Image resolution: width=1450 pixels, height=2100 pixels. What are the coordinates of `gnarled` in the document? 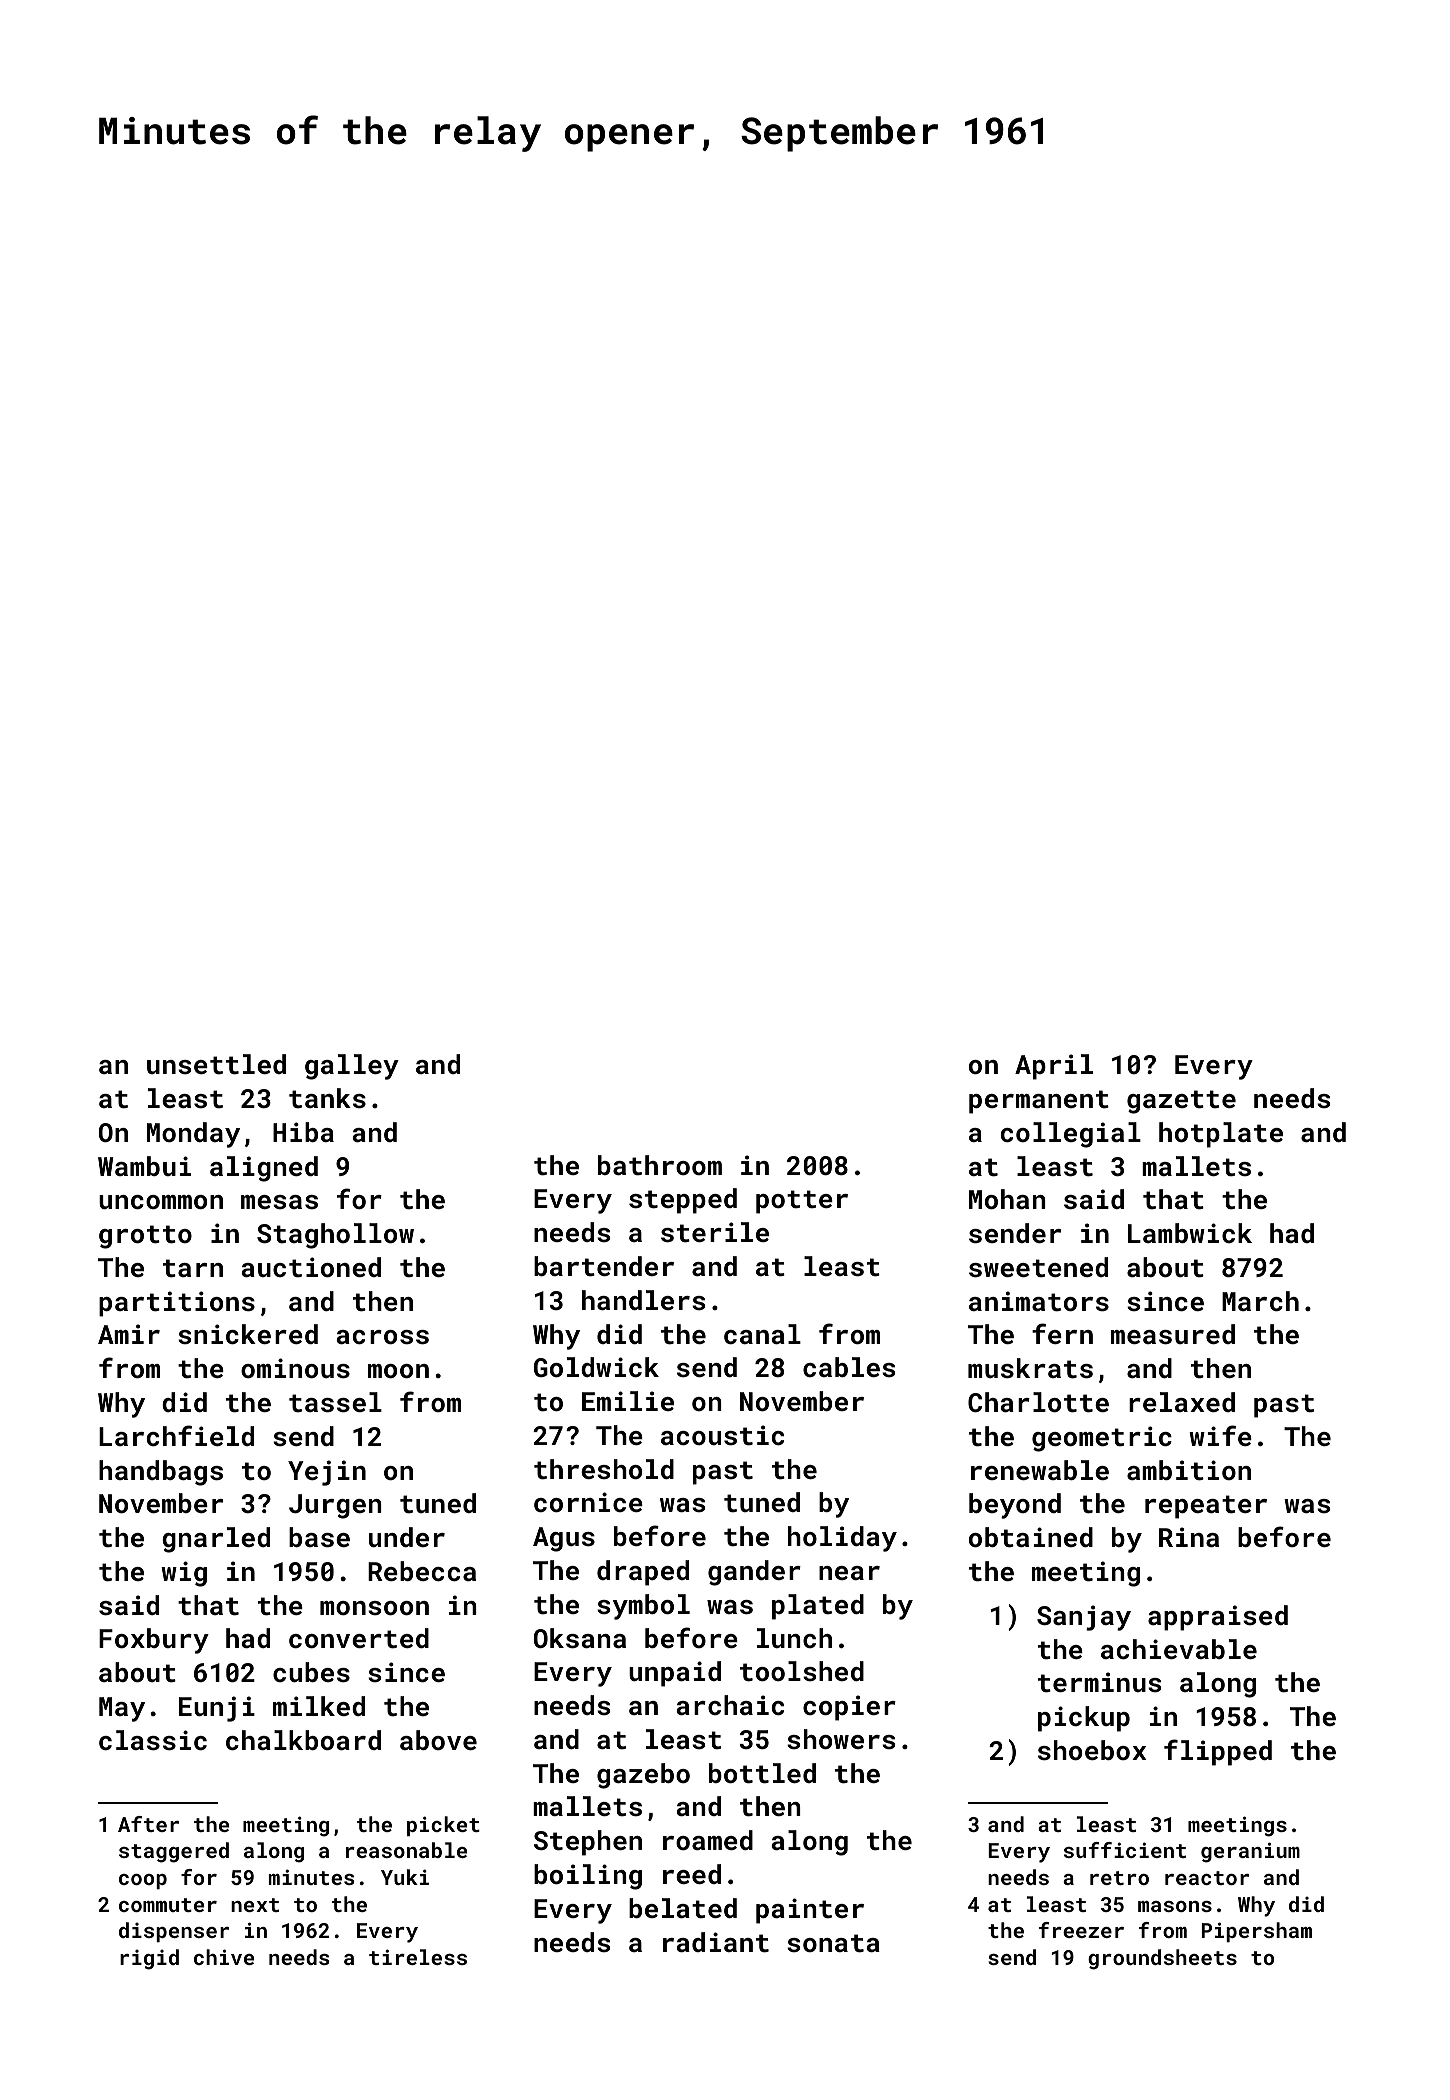 It's located at (216, 1540).
